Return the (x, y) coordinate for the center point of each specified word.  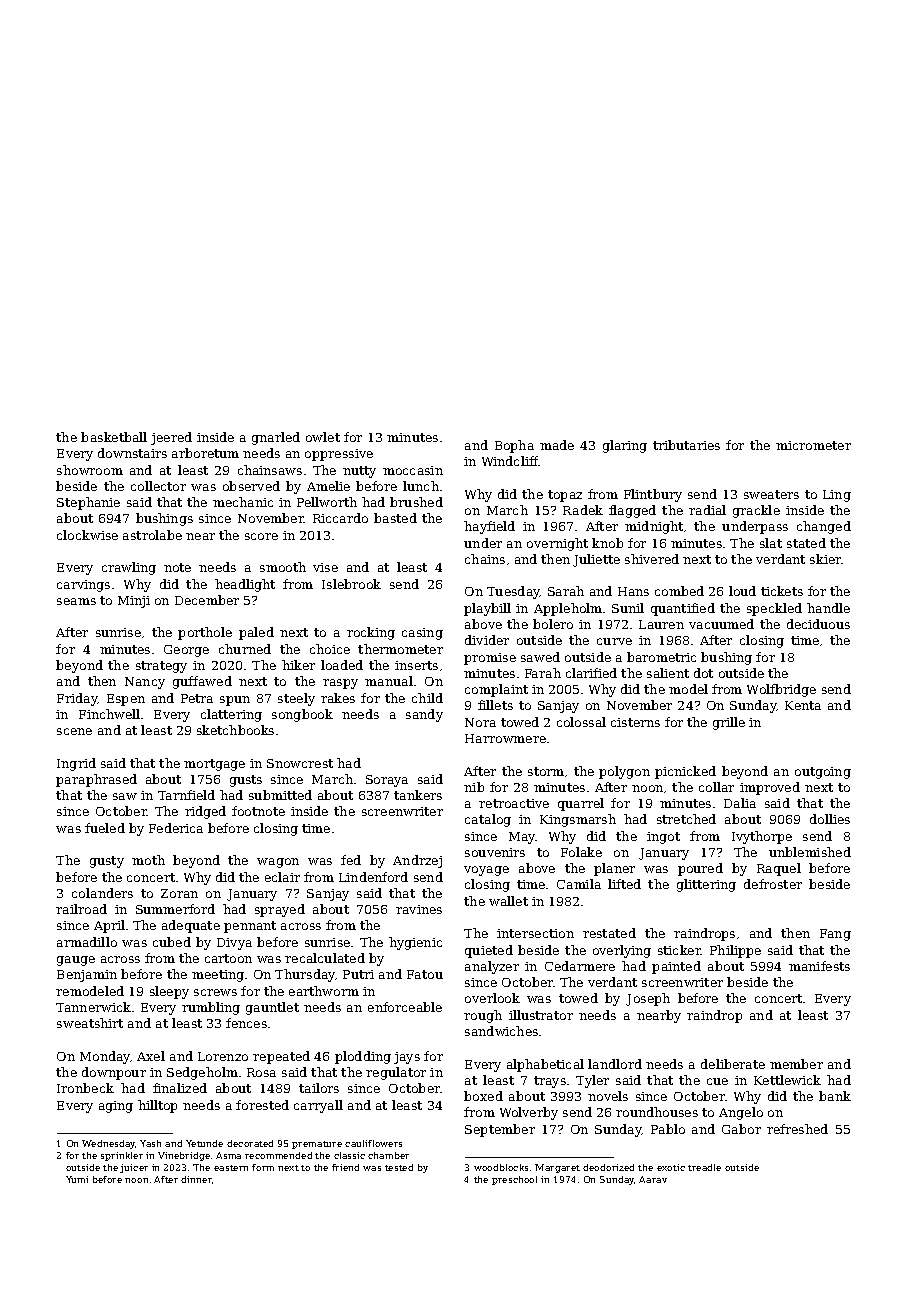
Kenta (803, 705)
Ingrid (76, 764)
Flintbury (653, 495)
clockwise (87, 535)
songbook (302, 715)
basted (395, 518)
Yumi (77, 1179)
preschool (514, 1180)
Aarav (653, 1179)
